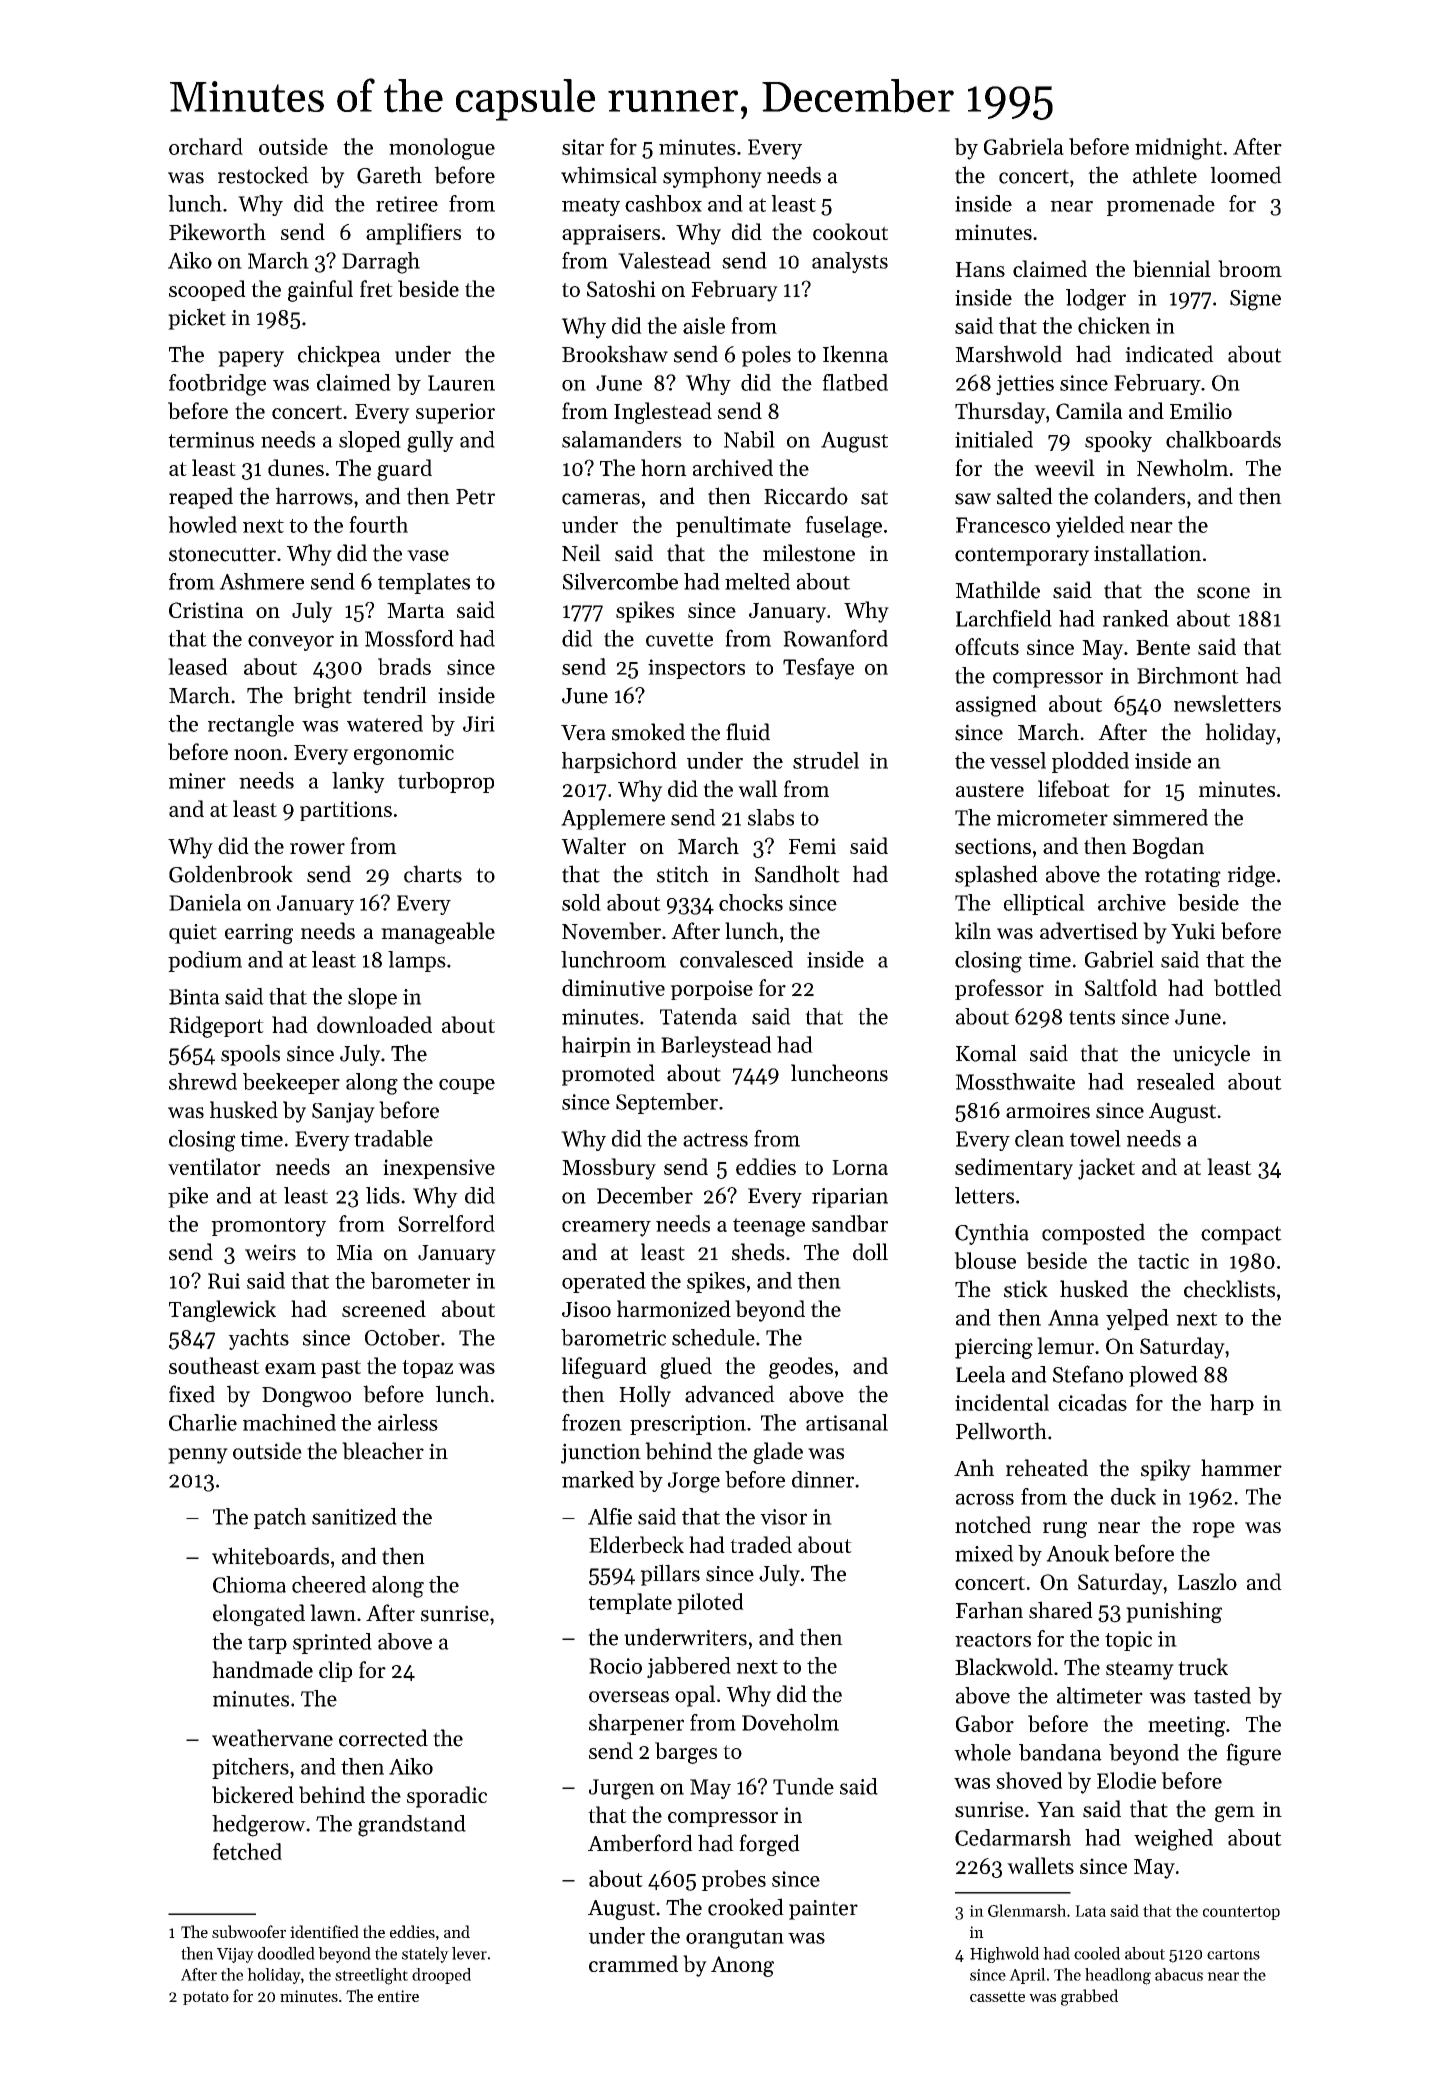 This image has width=1450, height=2100. What do you see at coordinates (601, 499) in the image?
I see `cameras` at bounding box center [601, 499].
